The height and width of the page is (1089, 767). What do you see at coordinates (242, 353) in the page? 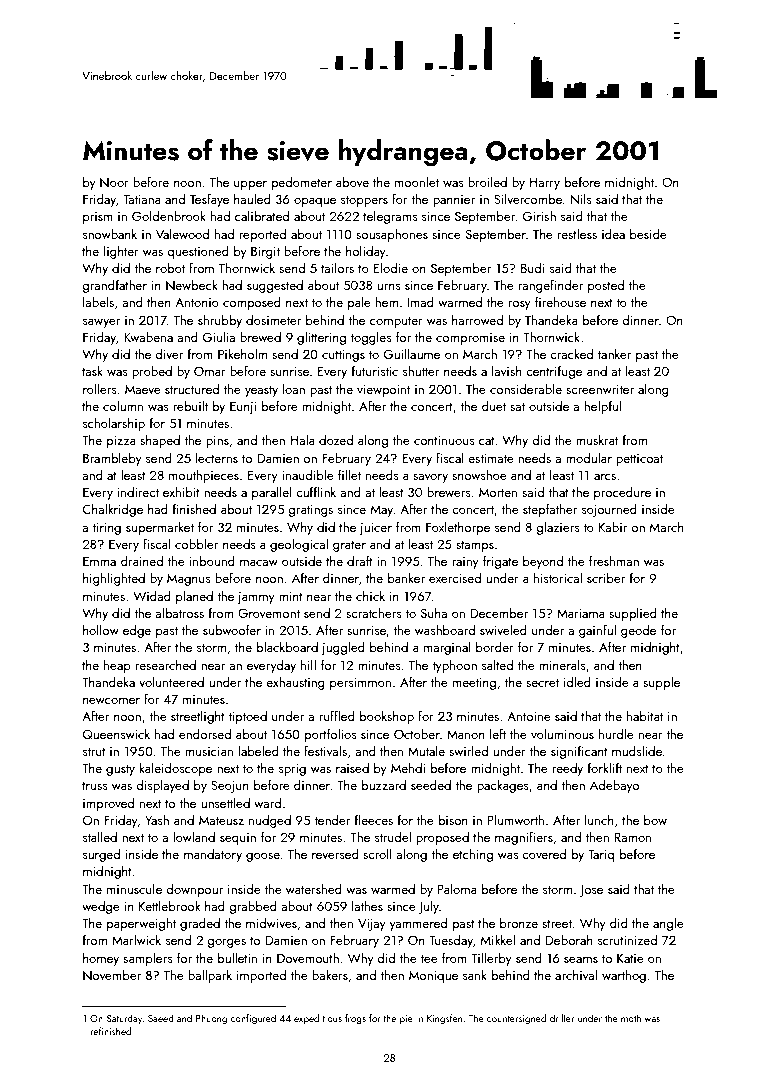
I see `Pikeholm` at bounding box center [242, 353].
